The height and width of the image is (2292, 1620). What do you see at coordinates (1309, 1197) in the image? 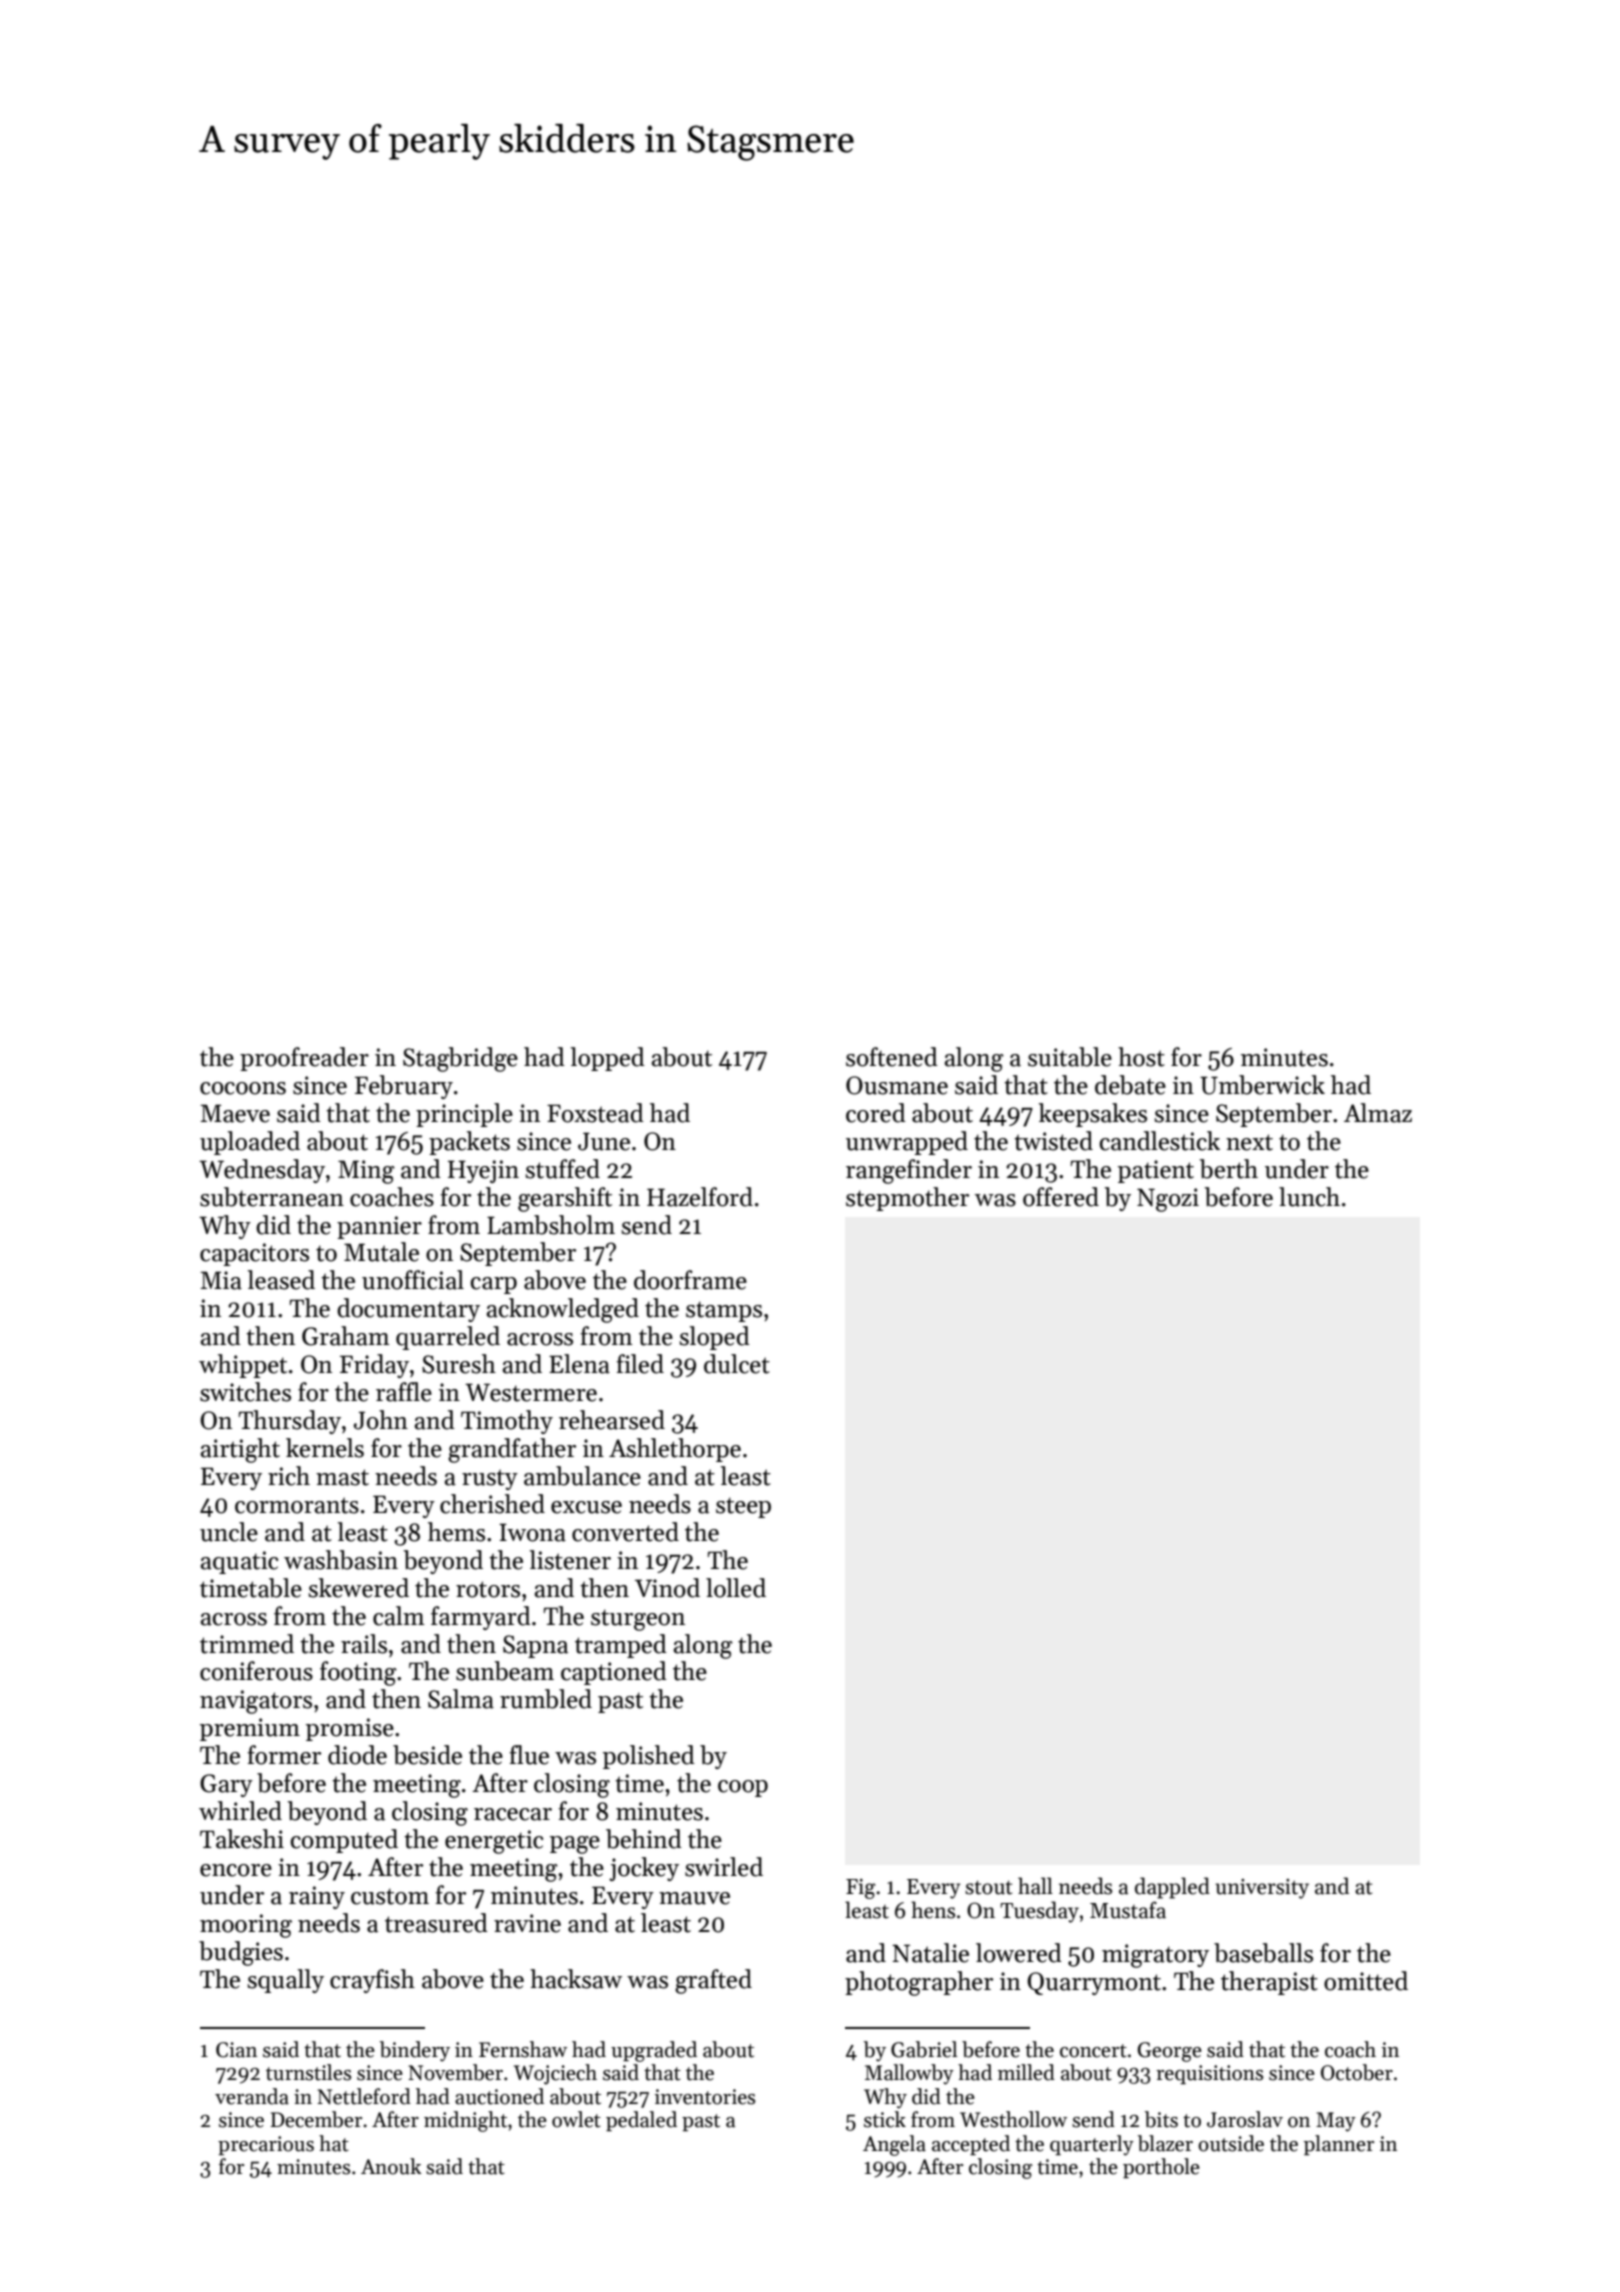
I see `lunch` at bounding box center [1309, 1197].
